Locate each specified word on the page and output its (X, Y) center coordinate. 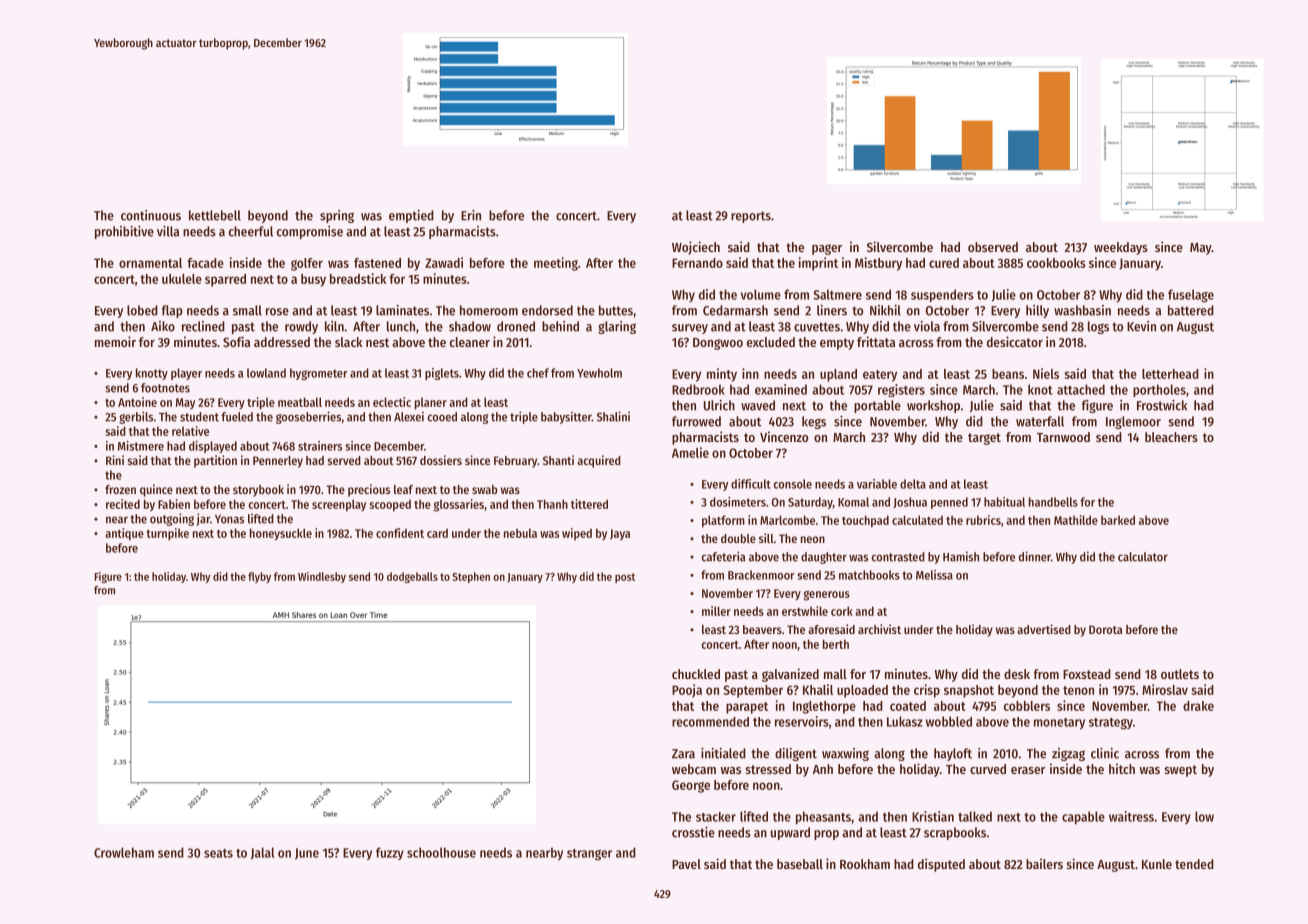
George (691, 786)
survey (690, 329)
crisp (927, 691)
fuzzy (390, 853)
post (625, 578)
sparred (225, 280)
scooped (390, 505)
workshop (933, 406)
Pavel (686, 864)
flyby (259, 577)
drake (1198, 706)
